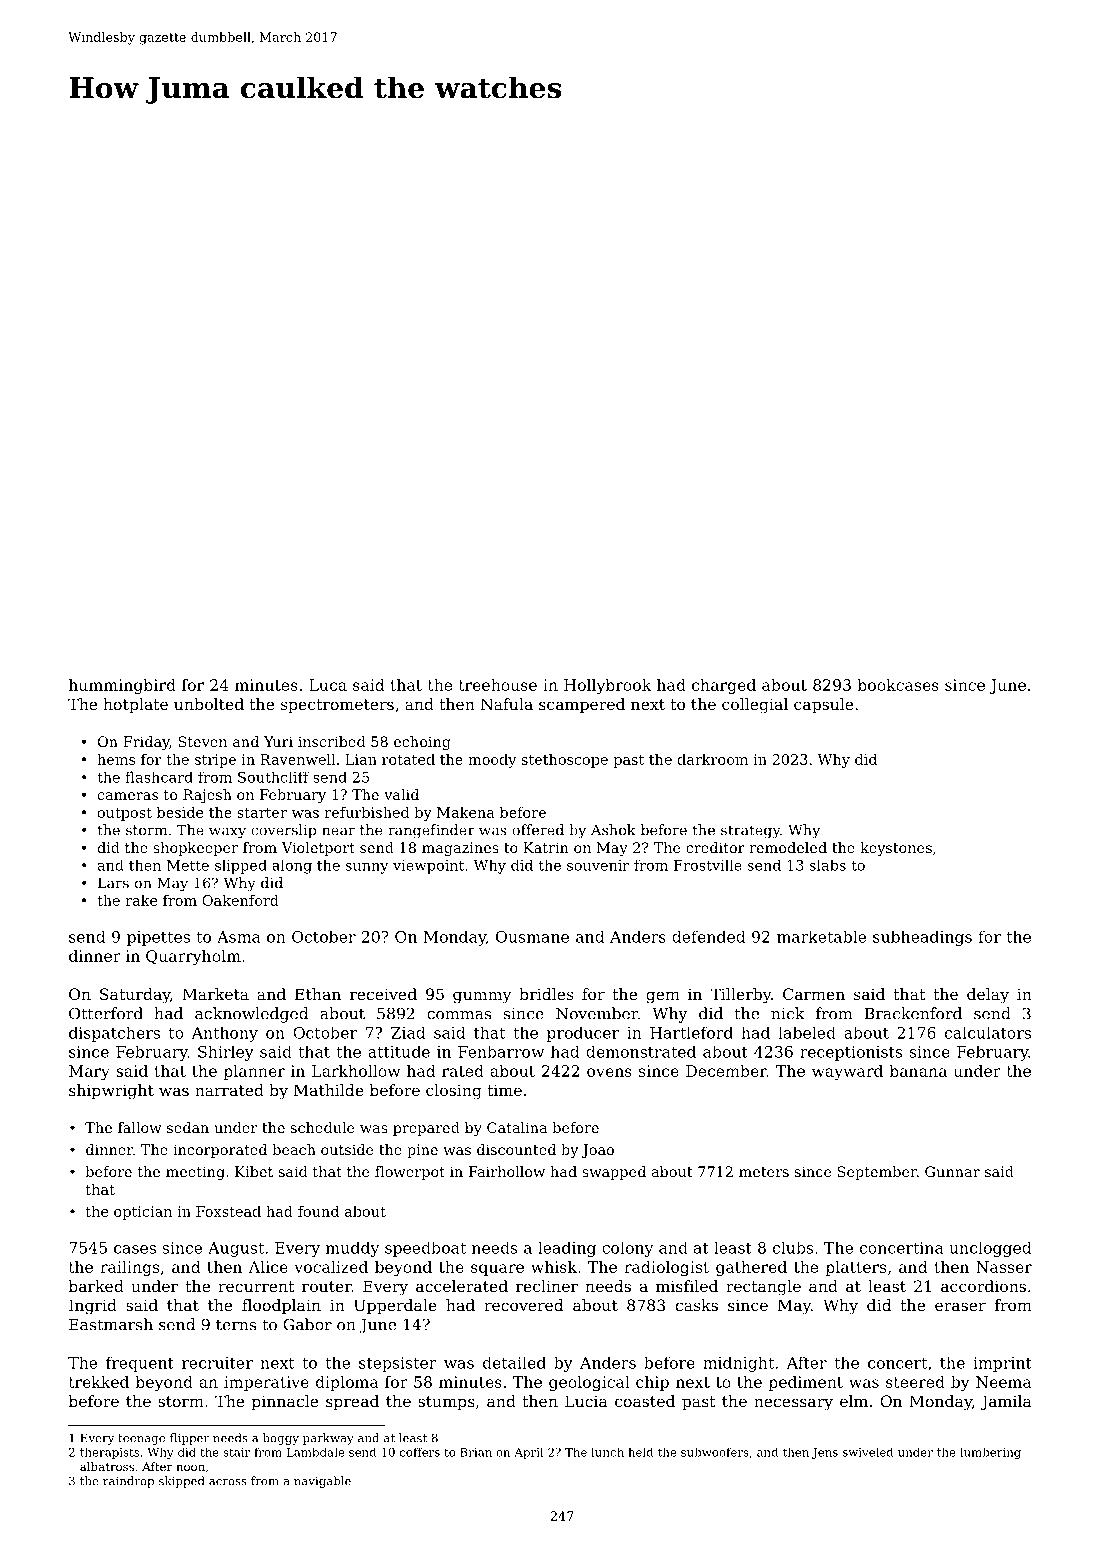 The width and height of the screenshot is (1100, 1556). What do you see at coordinates (1005, 1402) in the screenshot?
I see `Jamila` at bounding box center [1005, 1402].
